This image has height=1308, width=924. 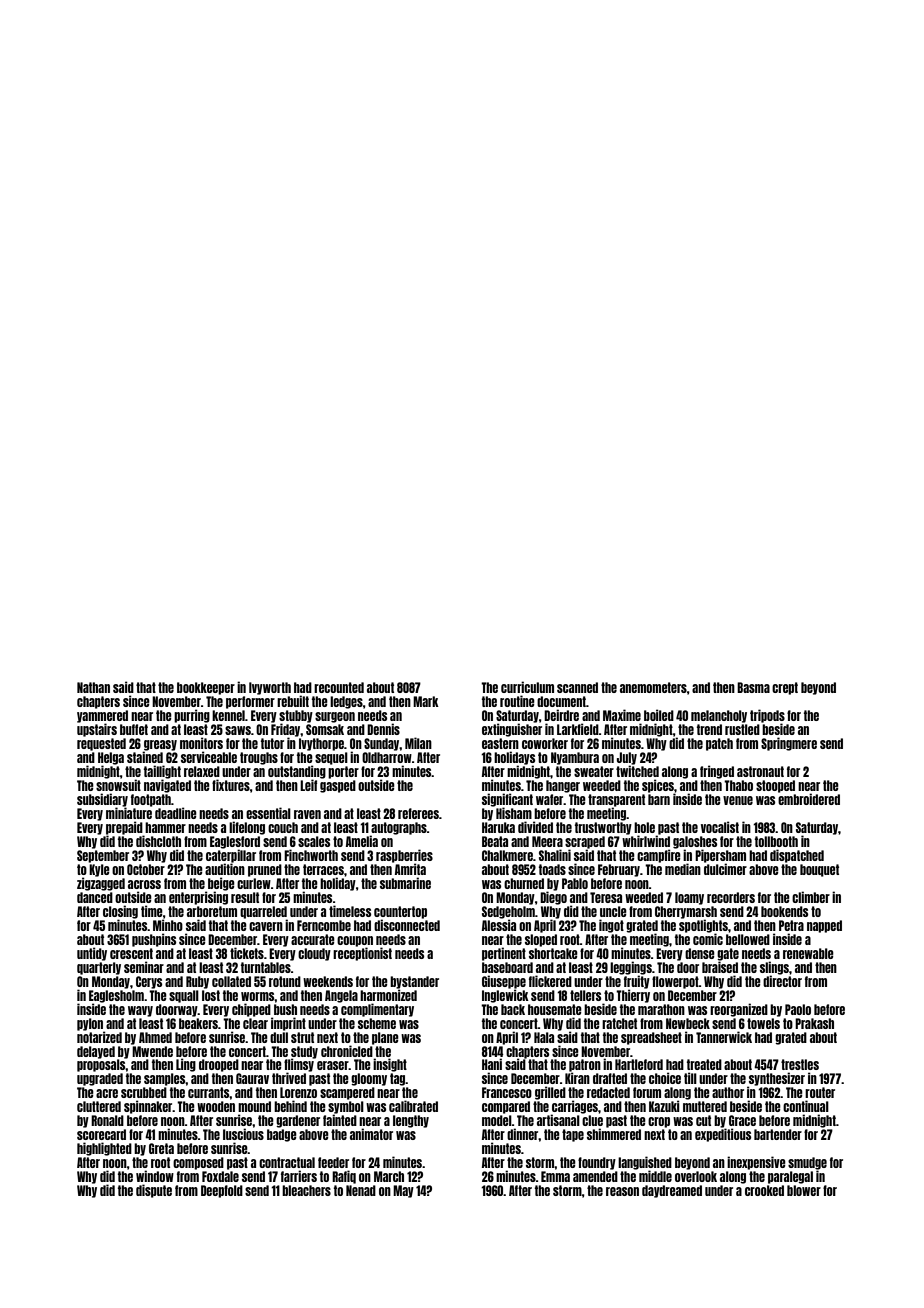 What do you see at coordinates (575, 883) in the image?
I see `Pablo` at bounding box center [575, 883].
